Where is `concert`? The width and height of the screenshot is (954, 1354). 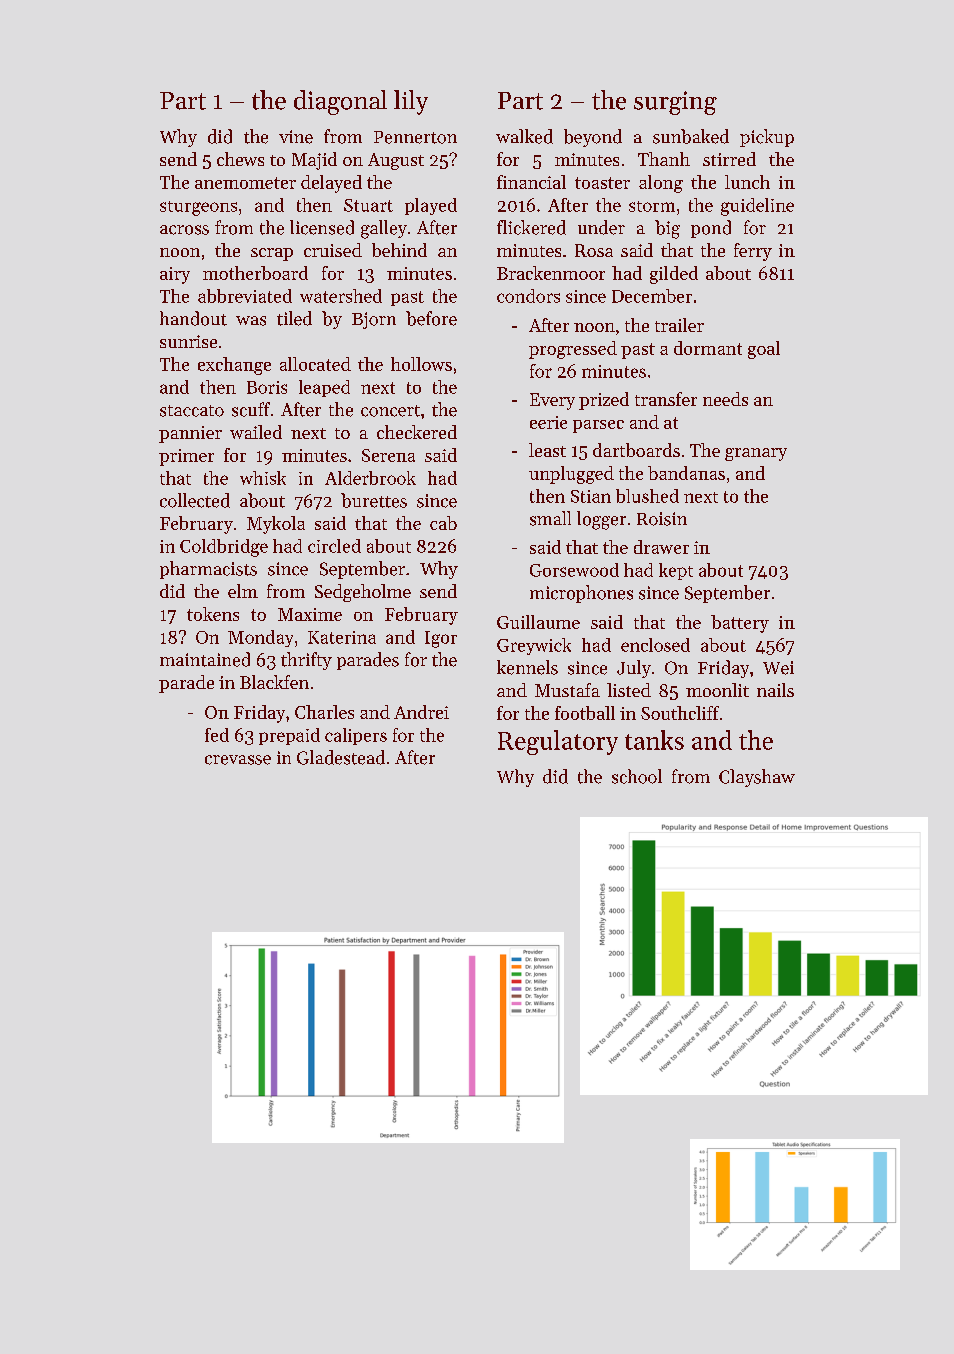 concert is located at coordinates (390, 411).
